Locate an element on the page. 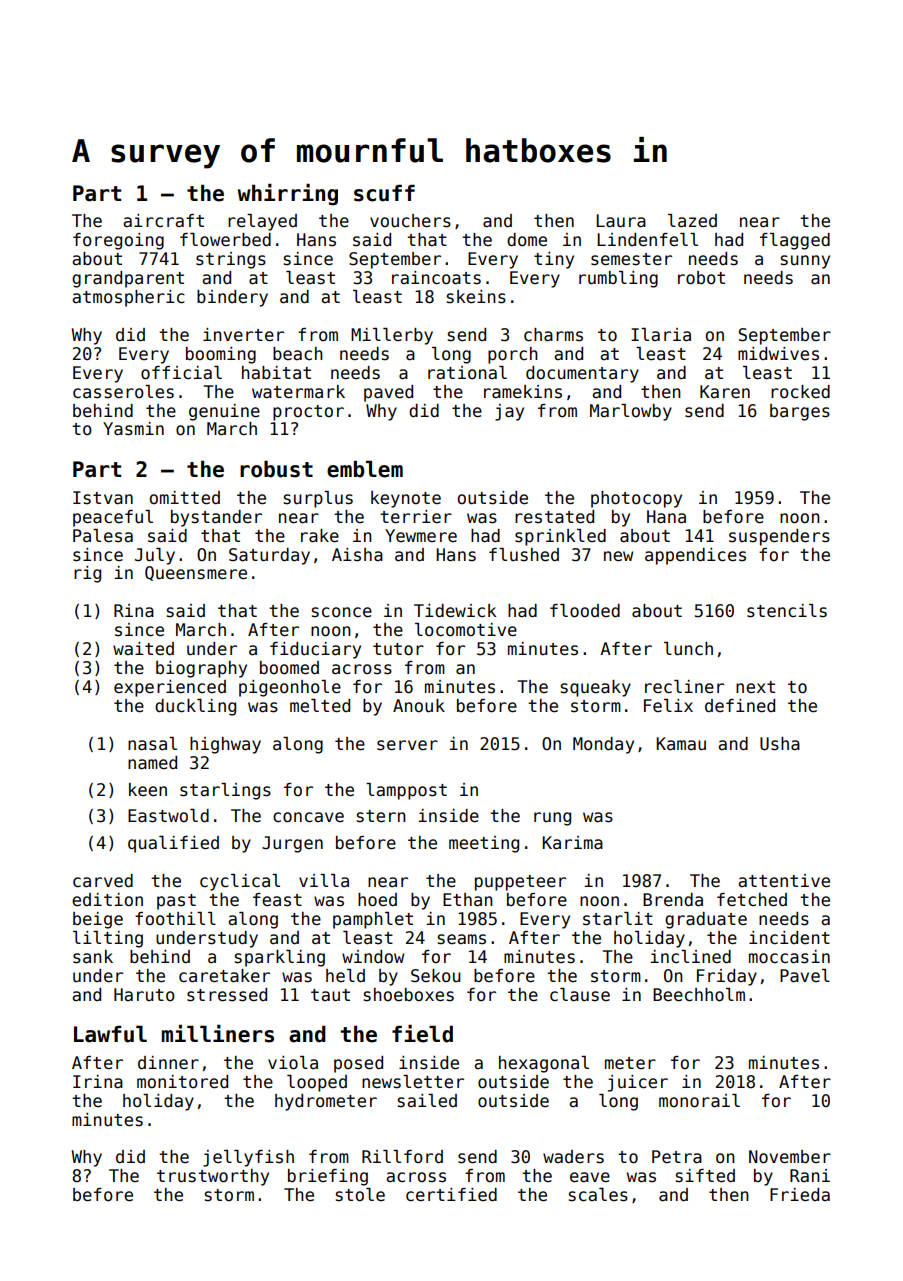 The height and width of the page is (1281, 903). lunch is located at coordinates (688, 649).
